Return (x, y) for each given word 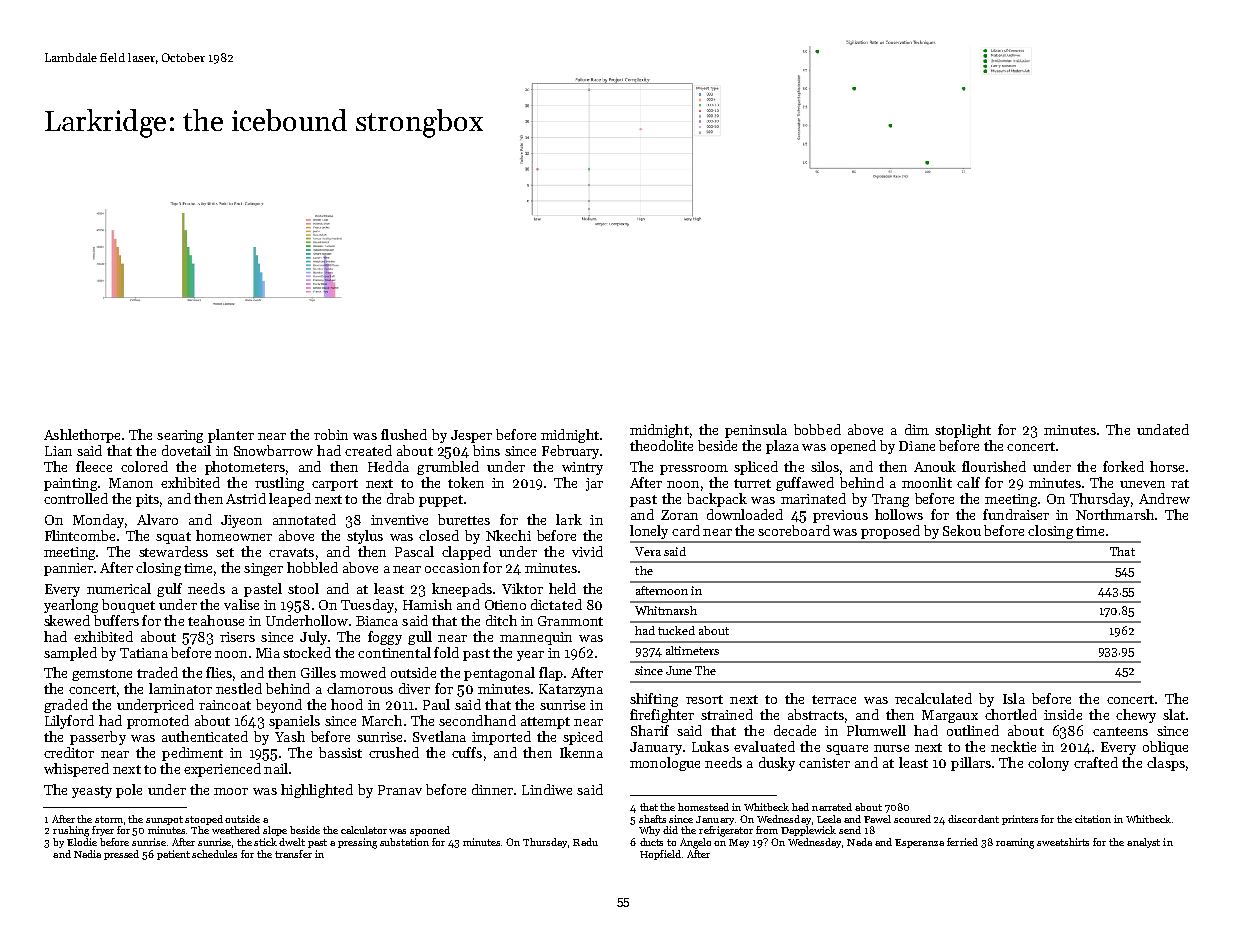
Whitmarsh (666, 610)
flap (551, 674)
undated (1163, 429)
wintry (582, 468)
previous (840, 516)
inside (1063, 714)
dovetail (186, 450)
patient (173, 855)
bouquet (128, 606)
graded (66, 706)
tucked (676, 630)
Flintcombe (80, 535)
